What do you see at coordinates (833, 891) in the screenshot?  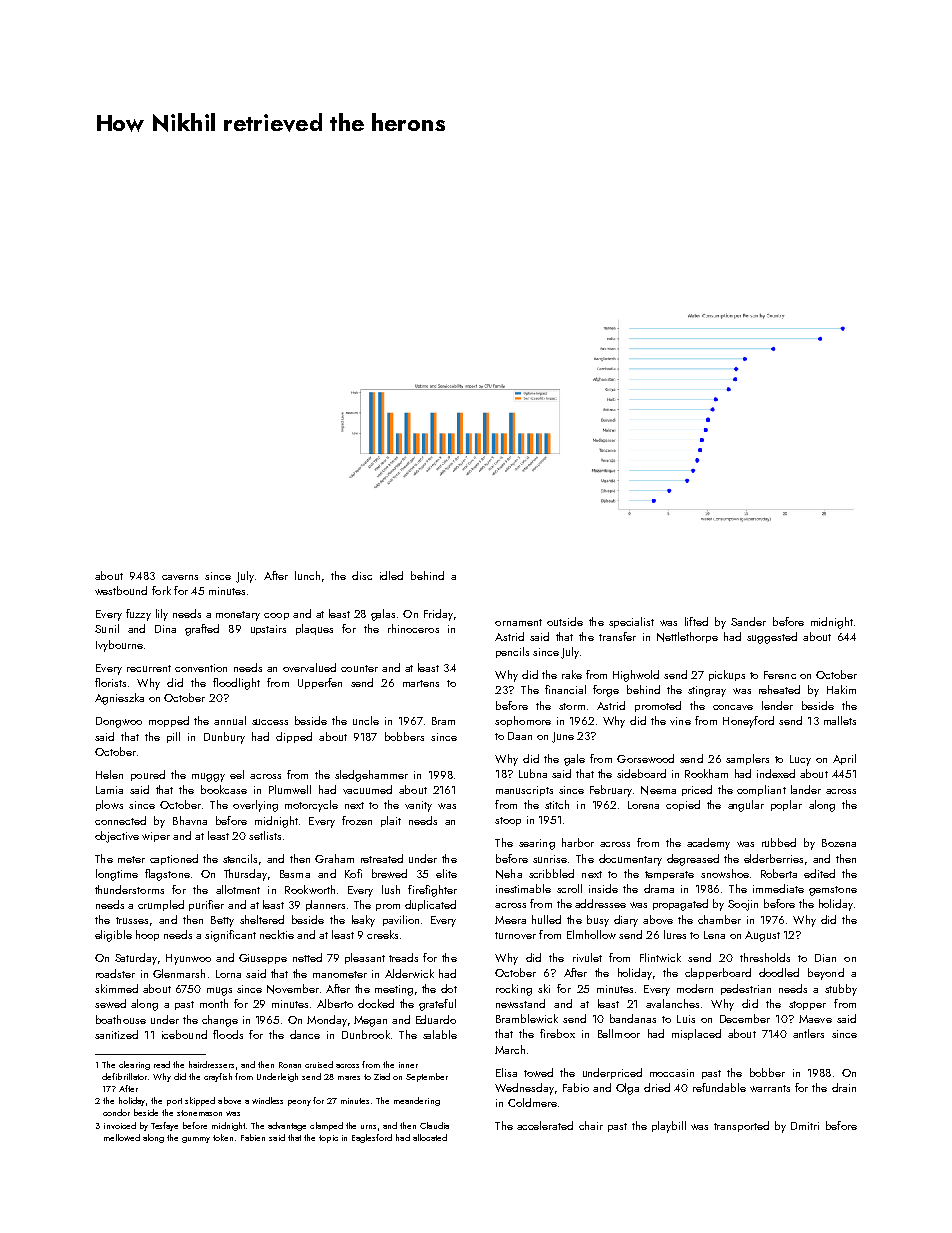 I see `gemstone` at bounding box center [833, 891].
